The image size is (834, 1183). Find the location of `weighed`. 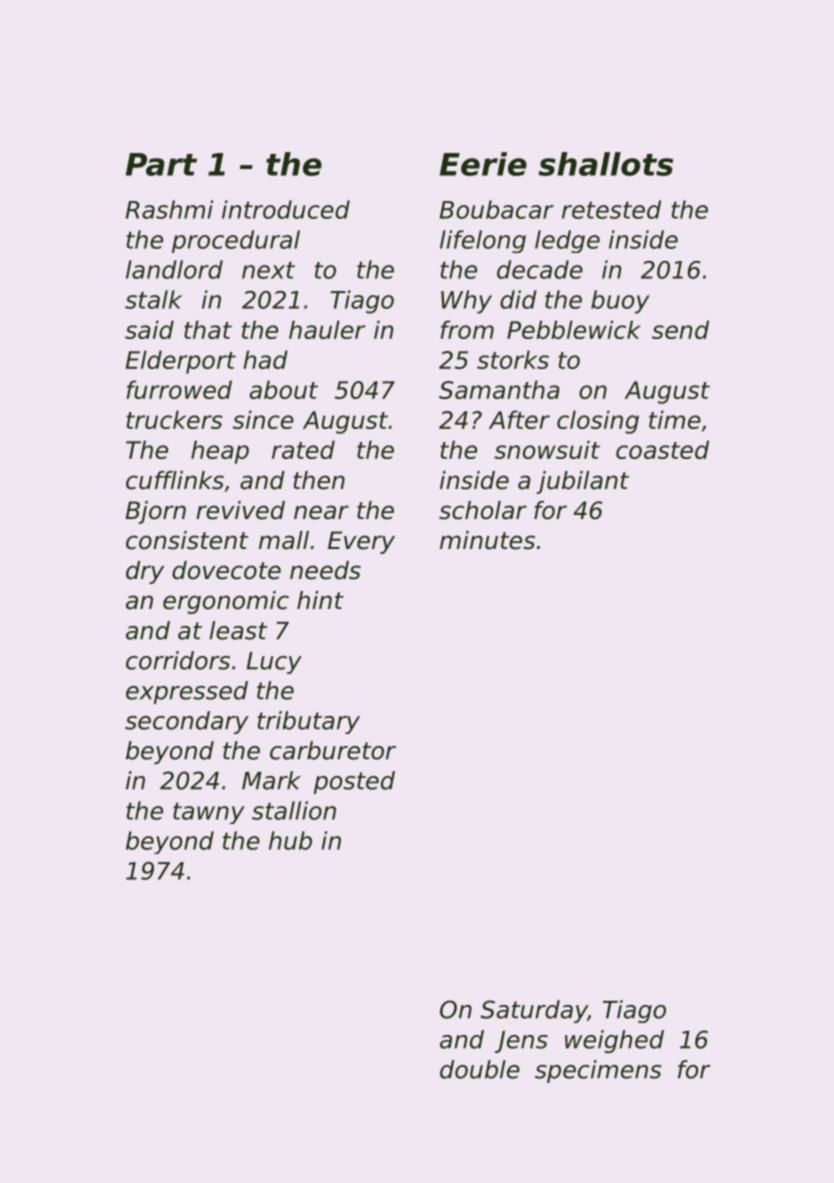

weighed is located at coordinates (614, 1041).
